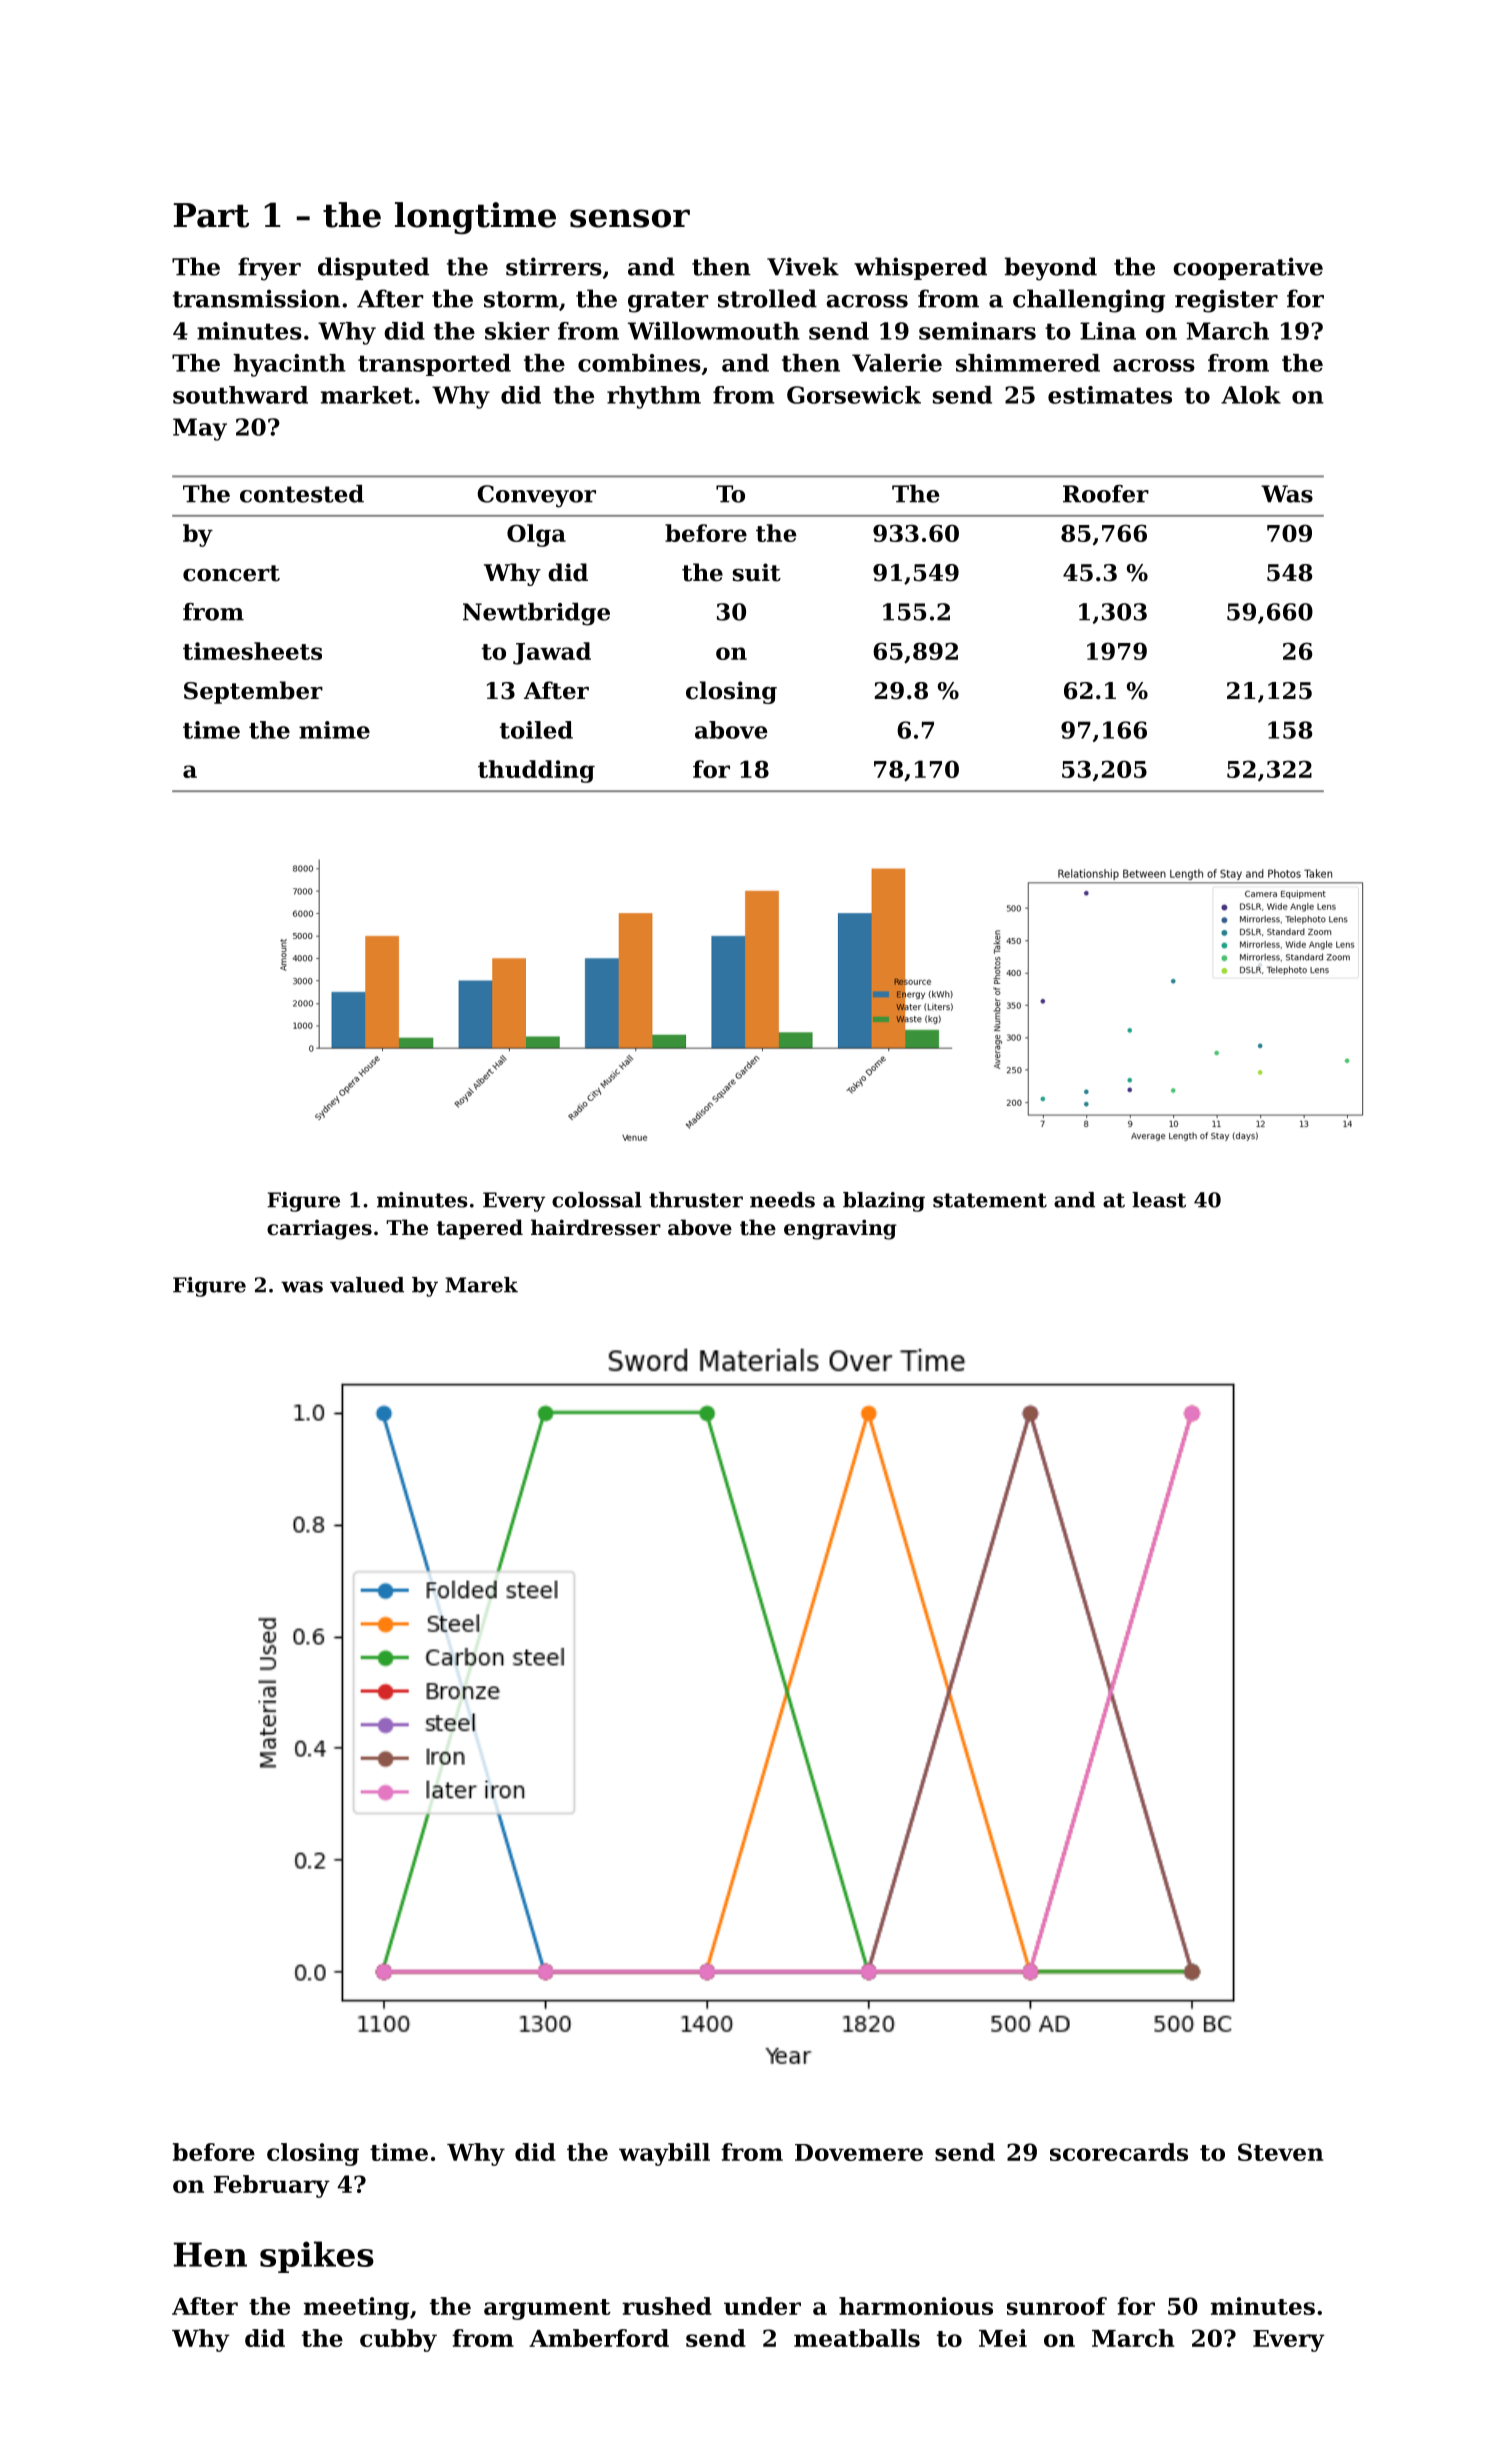  What do you see at coordinates (552, 653) in the image?
I see `Jawad` at bounding box center [552, 653].
